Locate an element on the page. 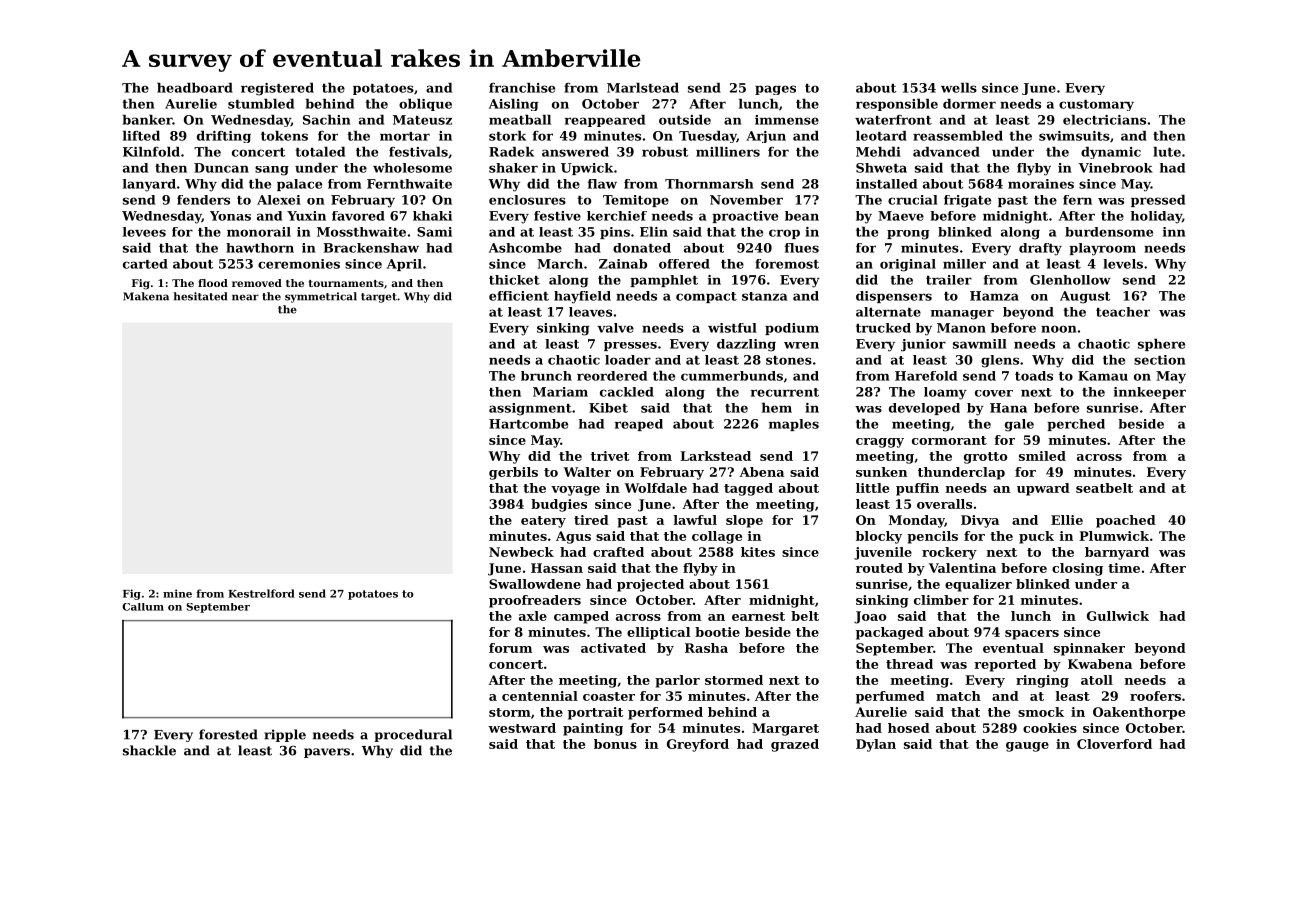  assignment is located at coordinates (530, 409).
